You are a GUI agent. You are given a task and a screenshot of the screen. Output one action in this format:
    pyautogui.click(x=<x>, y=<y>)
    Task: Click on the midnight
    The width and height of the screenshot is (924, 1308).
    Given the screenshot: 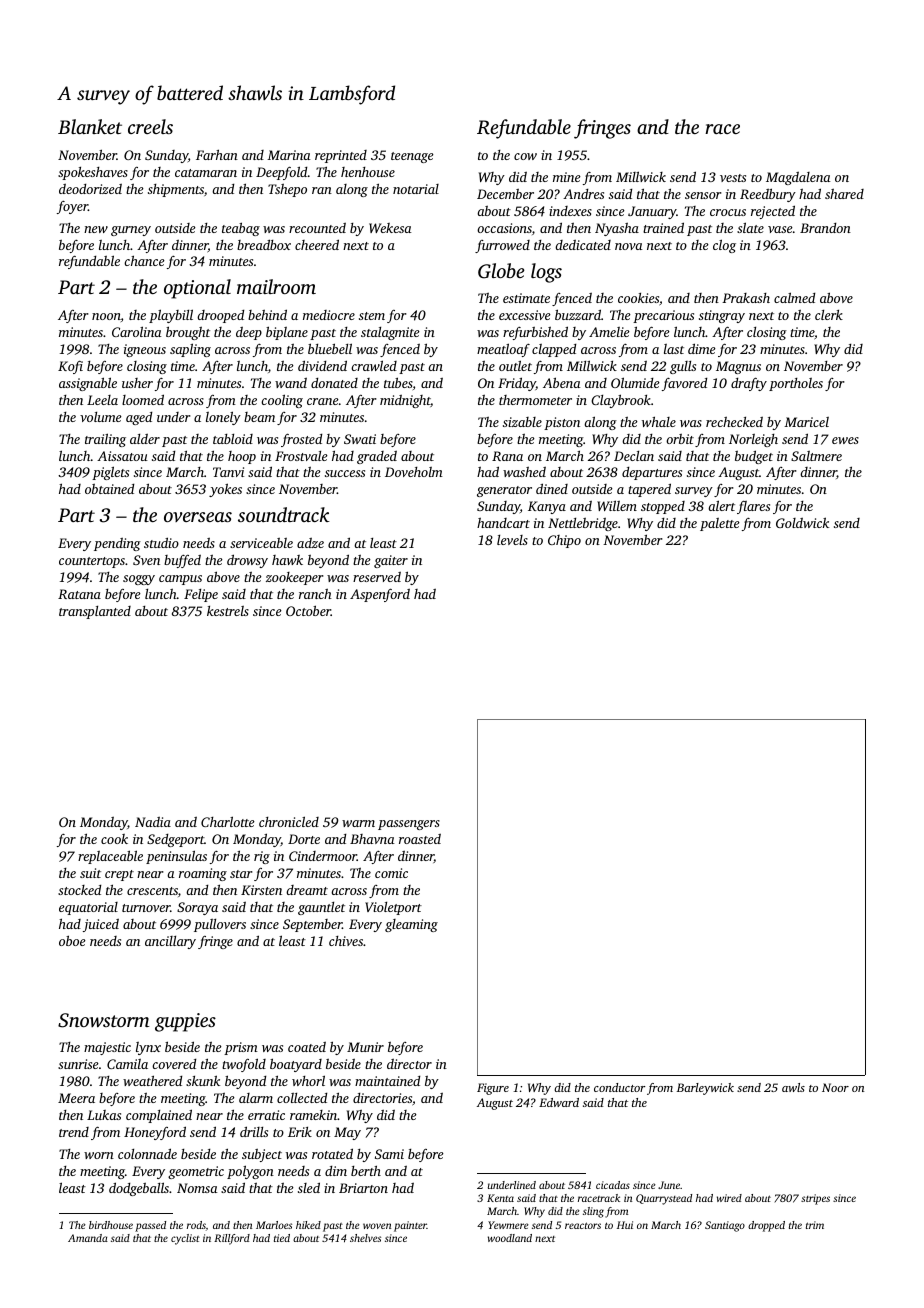 What is the action you would take?
    pyautogui.click(x=405, y=401)
